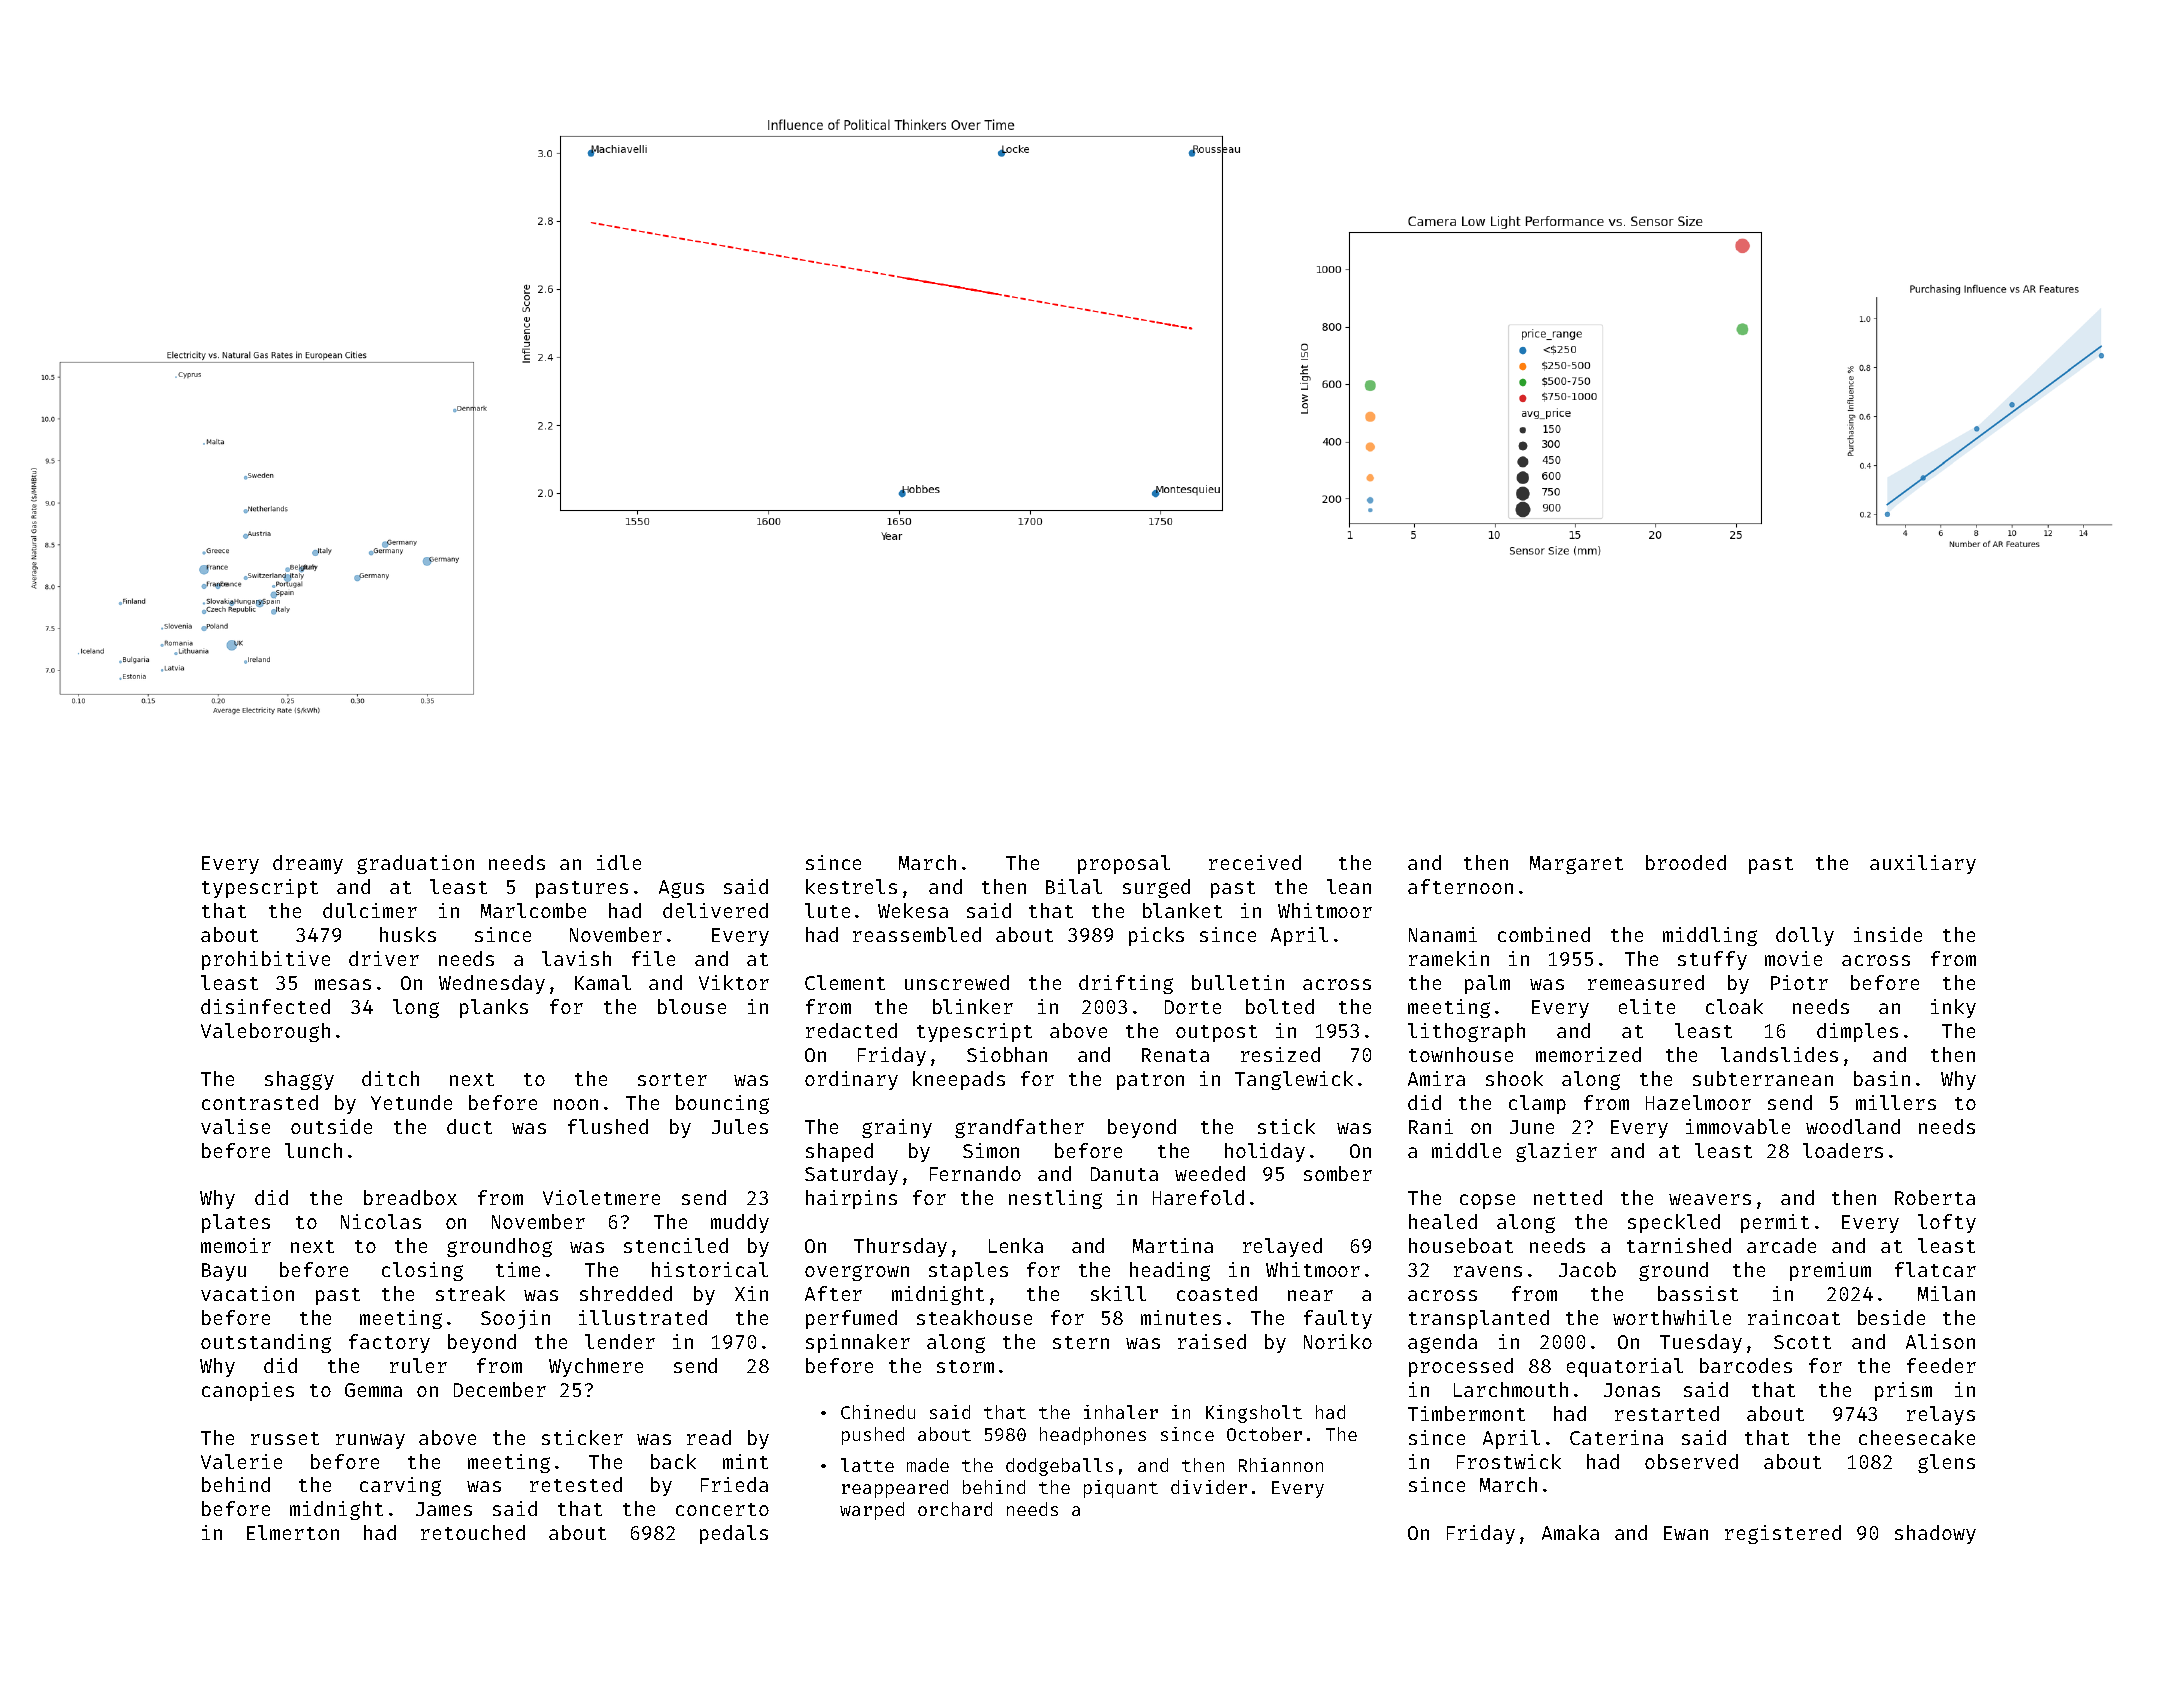 Image resolution: width=2178 pixels, height=1683 pixels. What do you see at coordinates (313, 1150) in the document?
I see `lunch` at bounding box center [313, 1150].
